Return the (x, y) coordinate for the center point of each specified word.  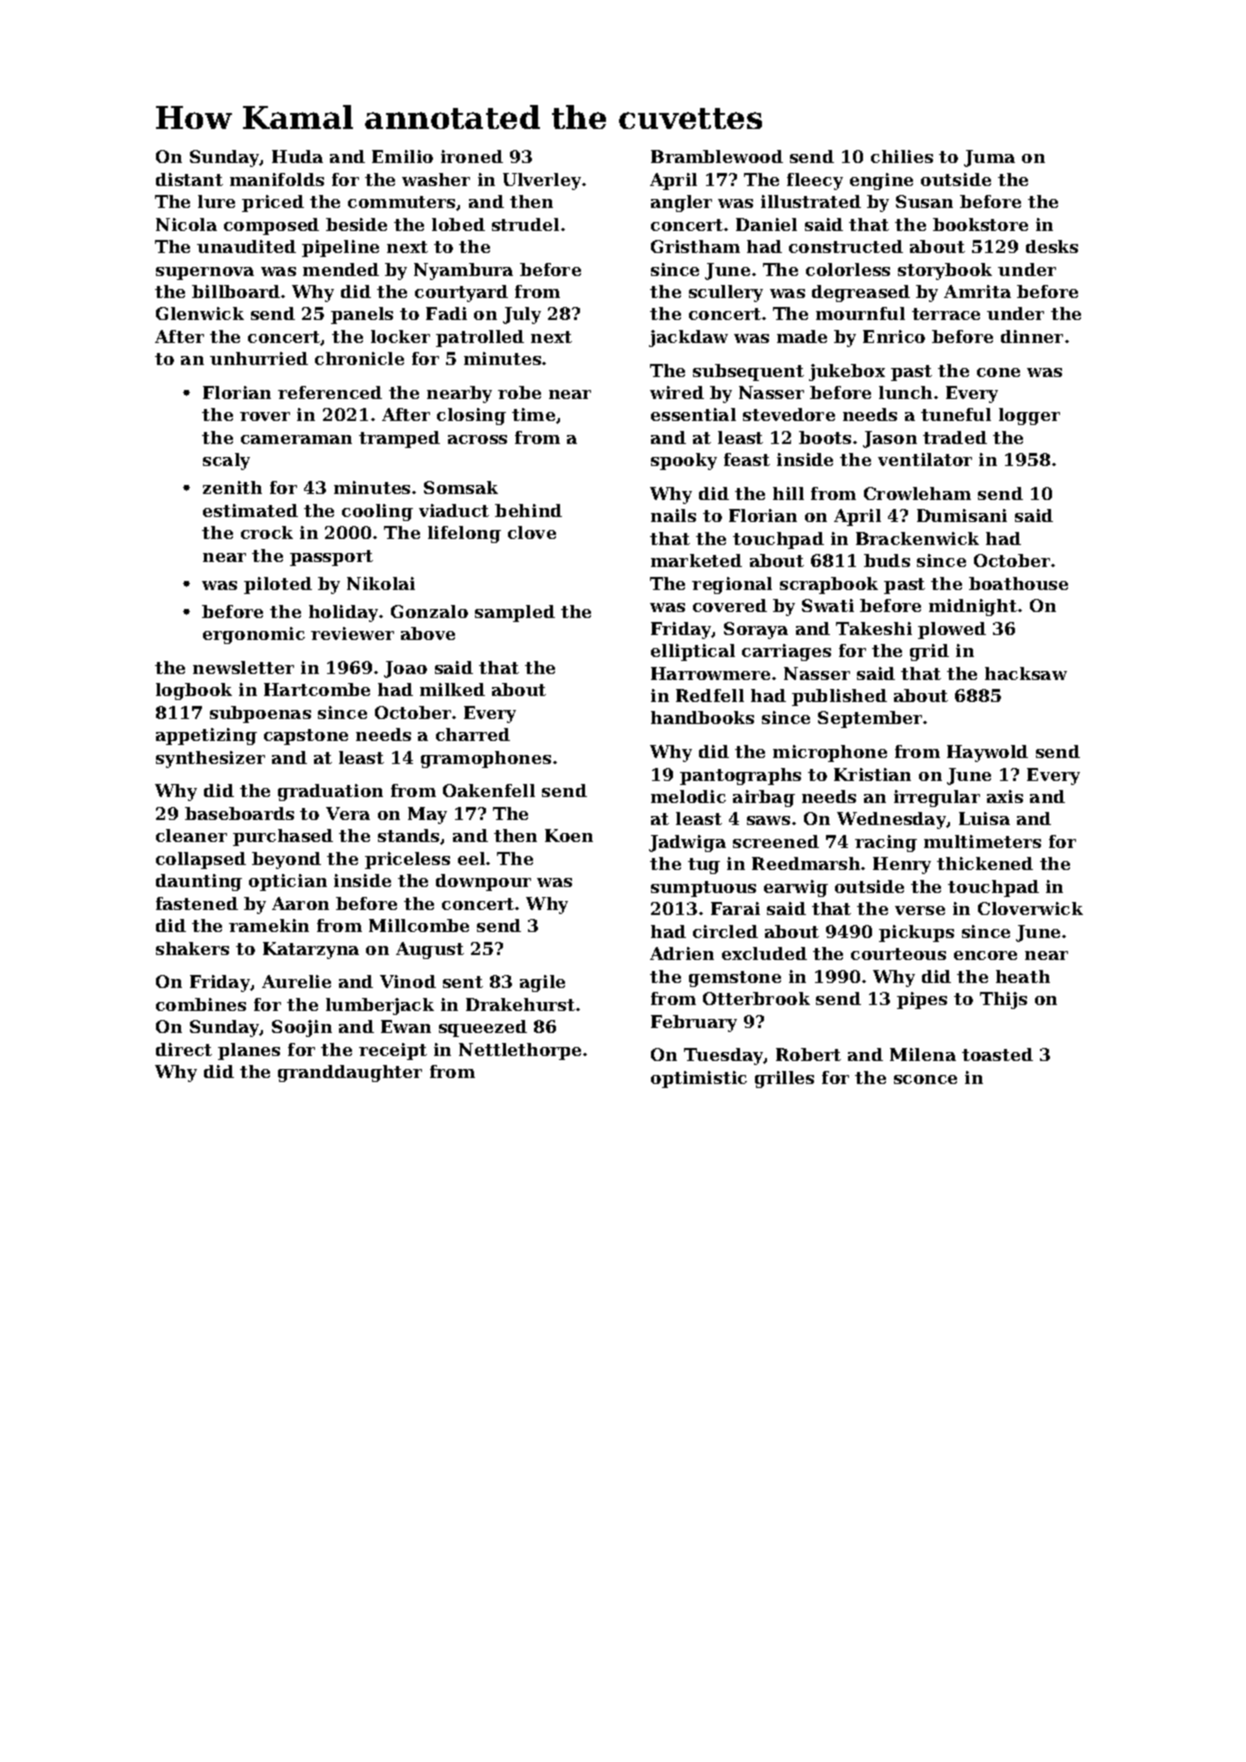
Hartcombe (317, 689)
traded (955, 437)
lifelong (464, 534)
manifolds (277, 179)
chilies (902, 156)
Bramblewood (717, 156)
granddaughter (350, 1073)
